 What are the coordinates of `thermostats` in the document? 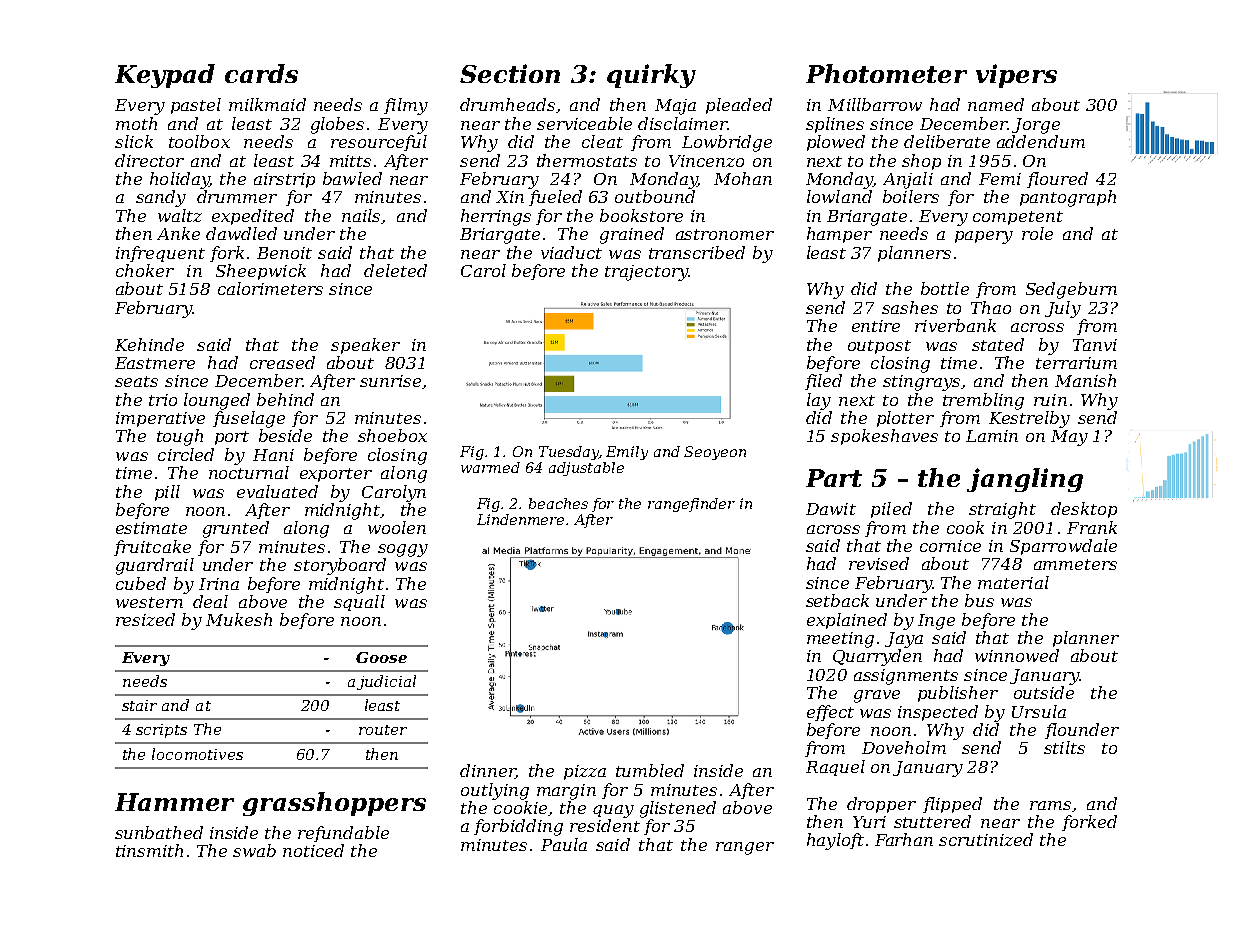 It's located at (587, 160).
